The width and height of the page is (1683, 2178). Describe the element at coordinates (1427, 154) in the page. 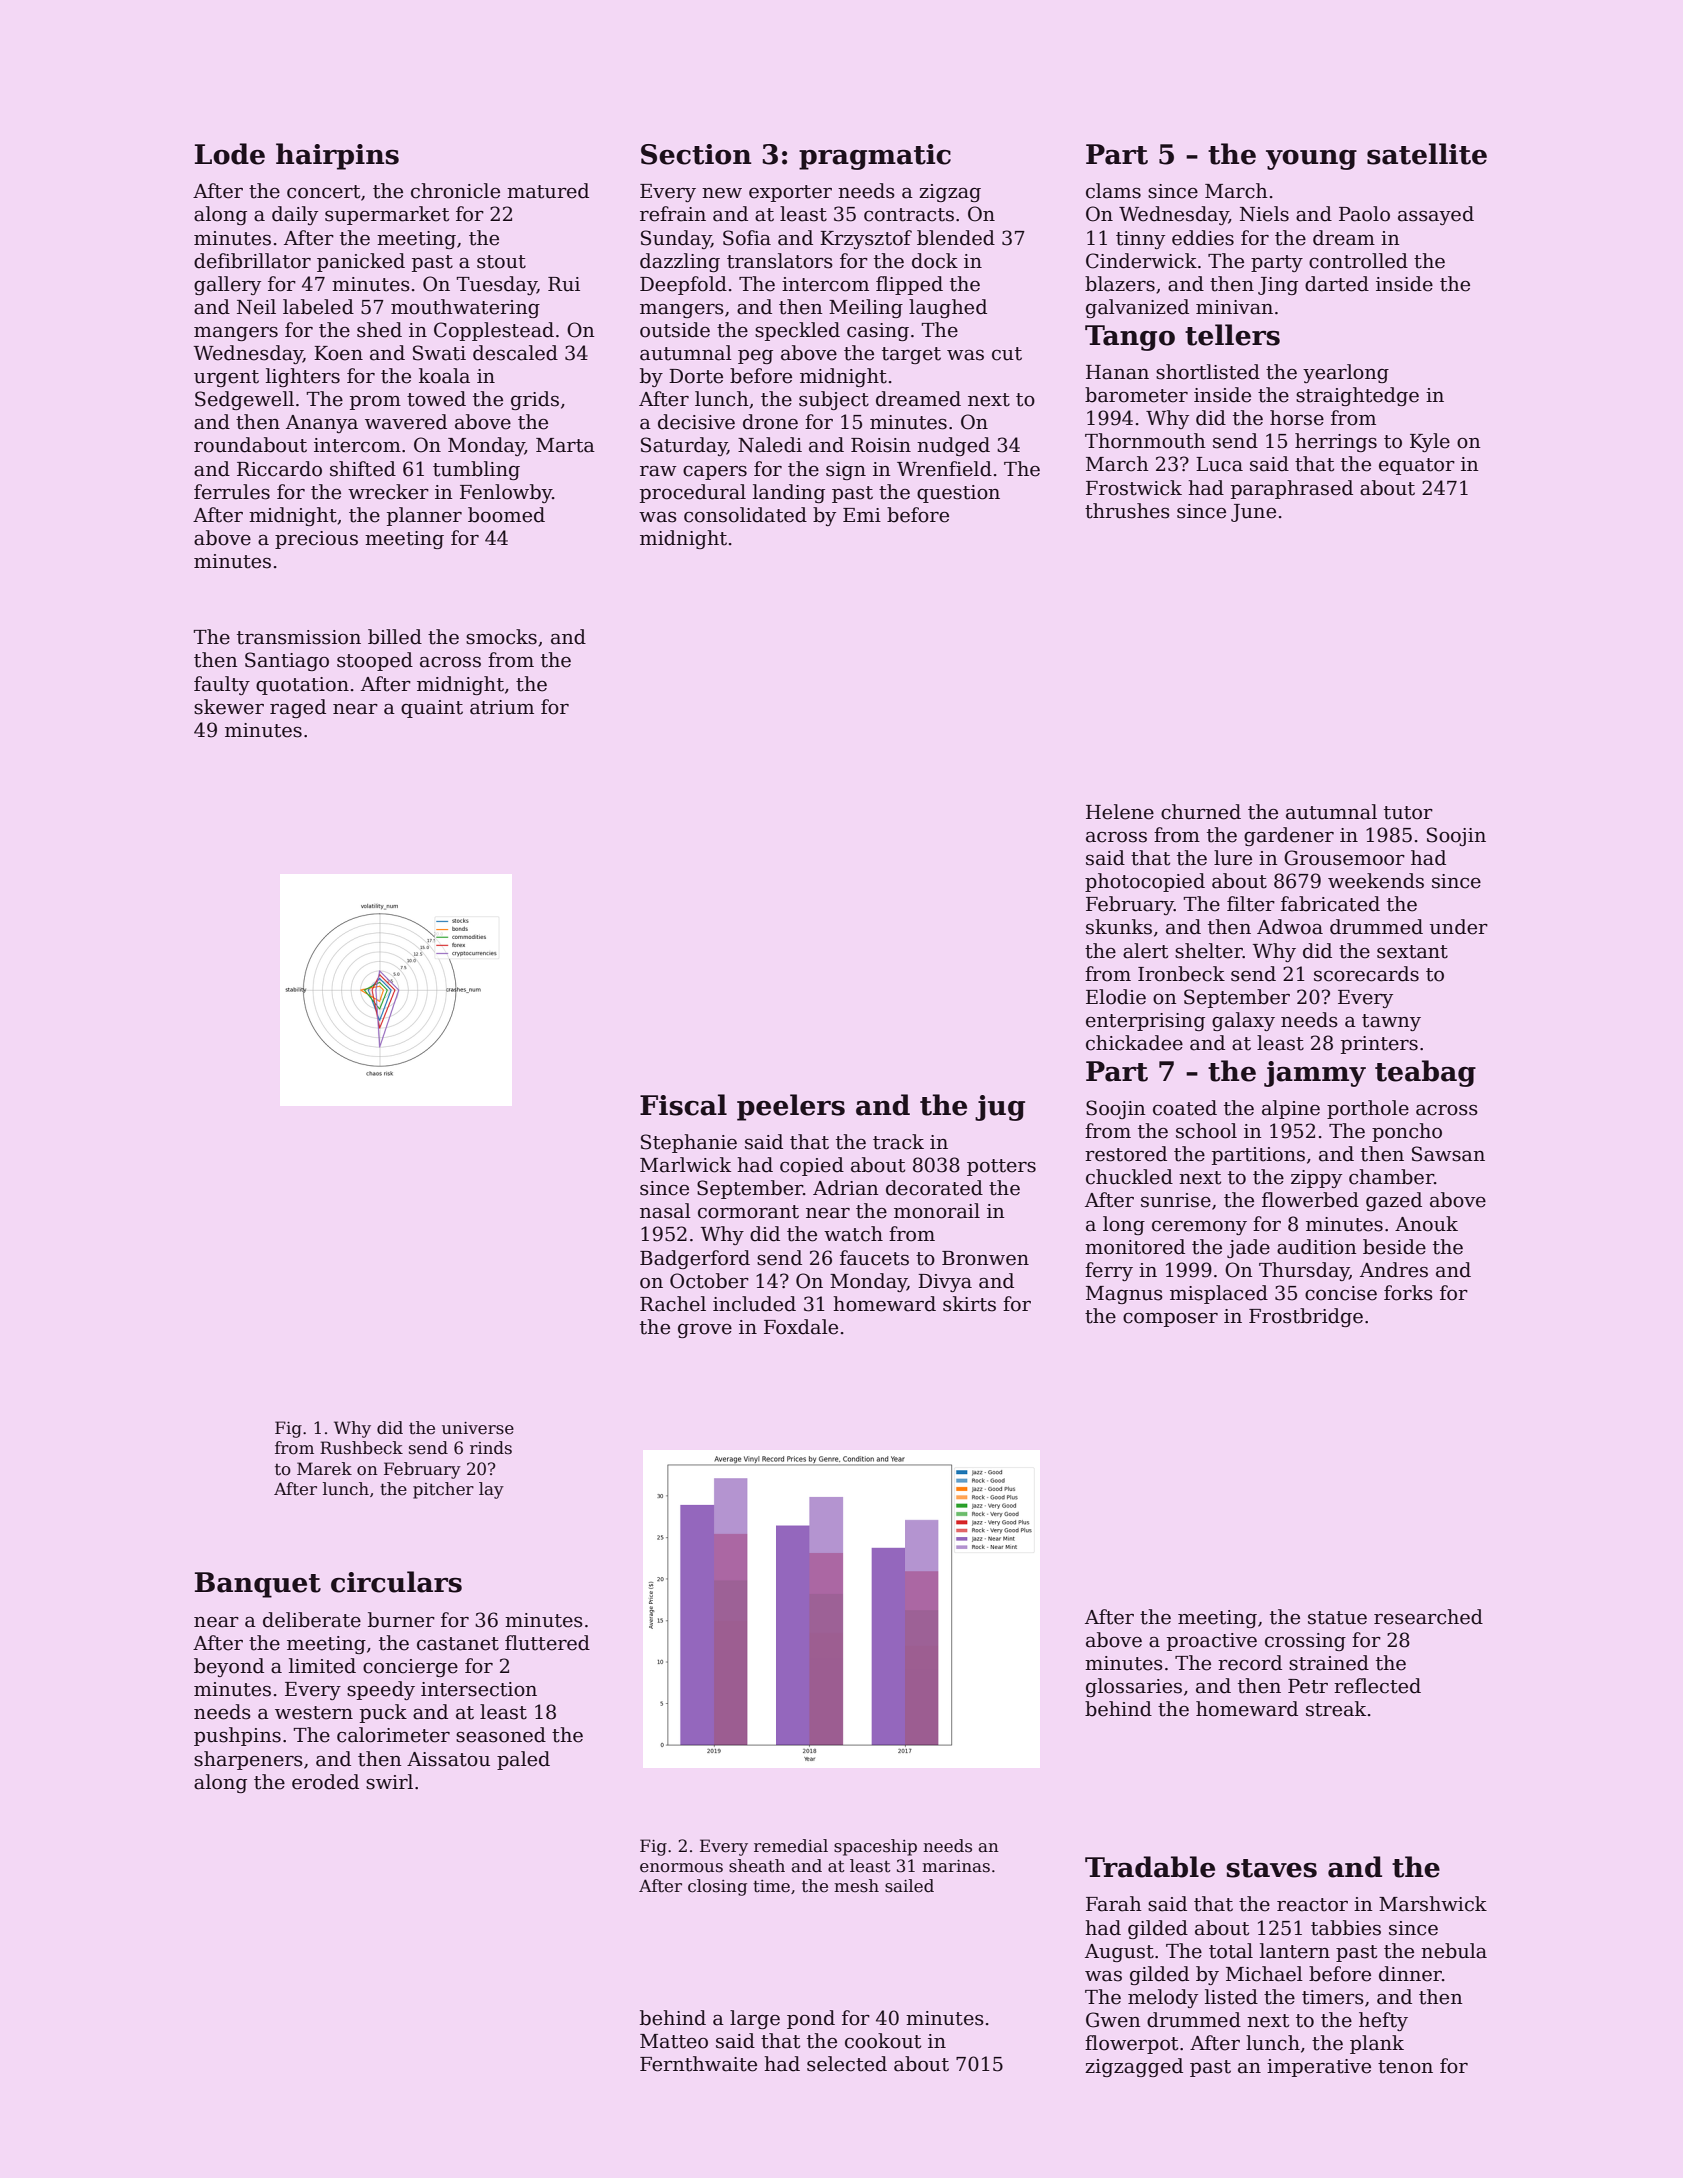

I see `satellite` at that location.
